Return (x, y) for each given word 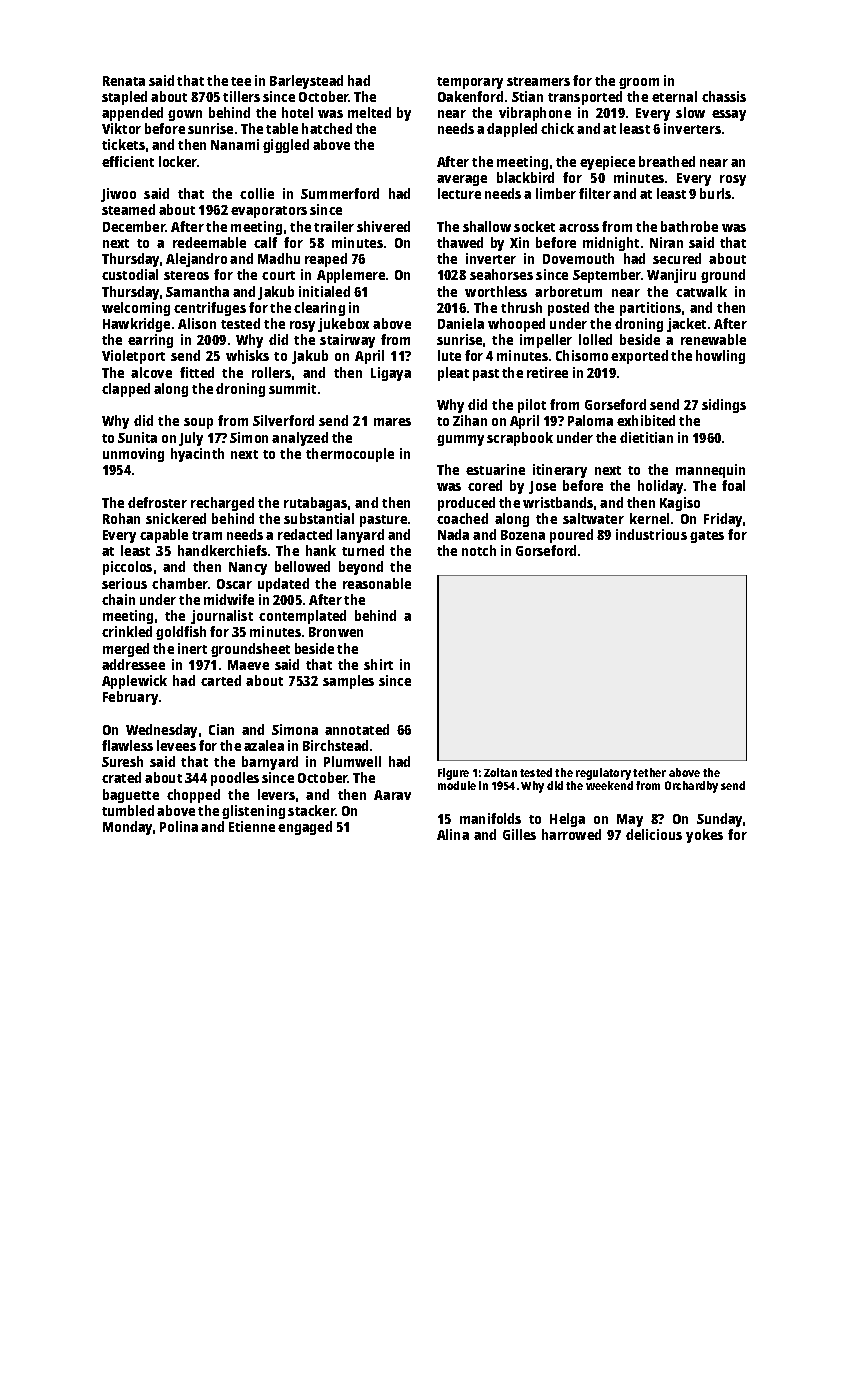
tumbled (128, 810)
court (278, 275)
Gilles (519, 834)
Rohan (121, 518)
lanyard (360, 536)
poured (571, 536)
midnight (611, 244)
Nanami (235, 144)
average (462, 180)
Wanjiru (671, 276)
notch (479, 550)
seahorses (501, 274)
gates (707, 537)
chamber (180, 583)
